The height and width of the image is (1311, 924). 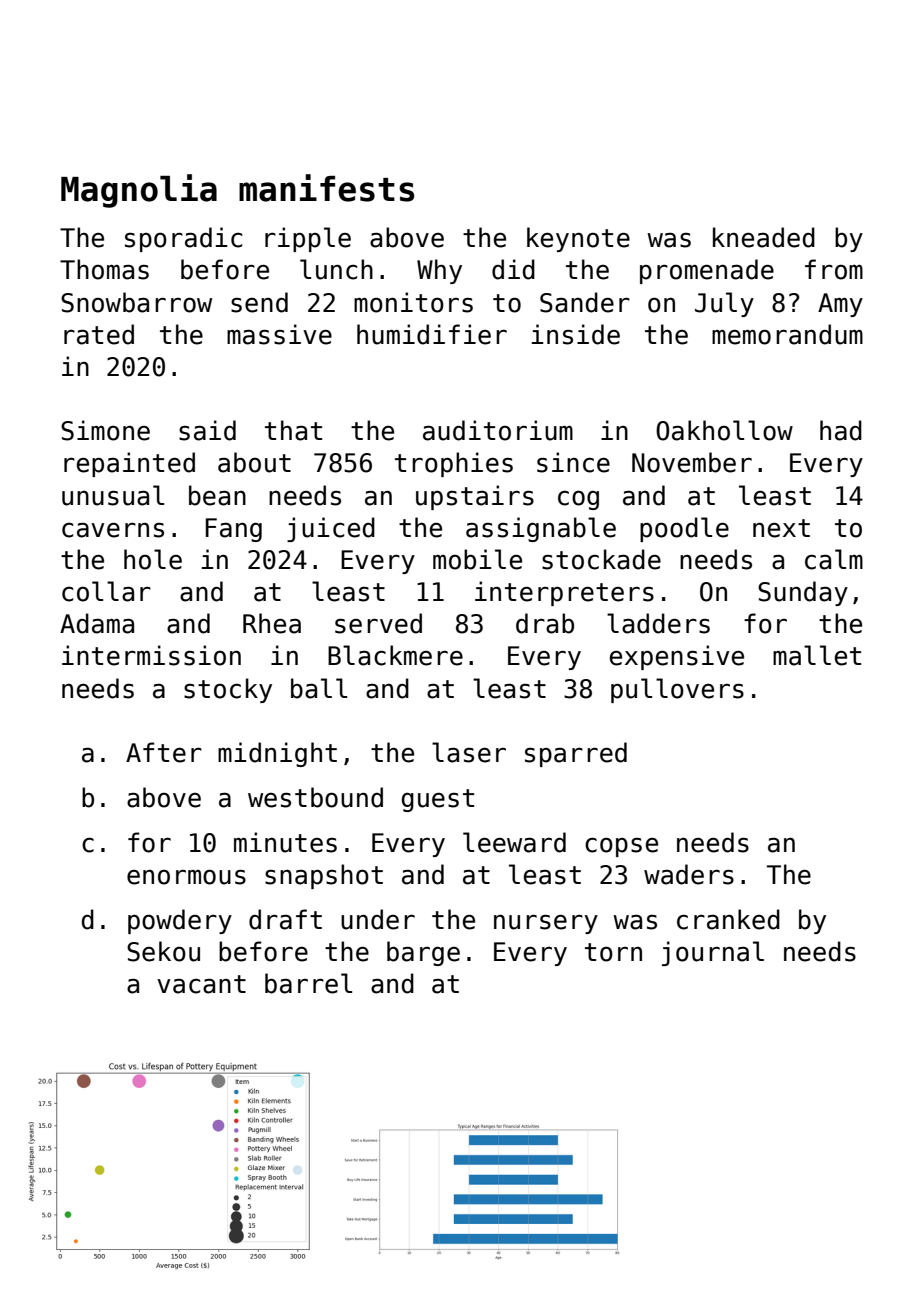 What do you see at coordinates (684, 529) in the image?
I see `poodle` at bounding box center [684, 529].
